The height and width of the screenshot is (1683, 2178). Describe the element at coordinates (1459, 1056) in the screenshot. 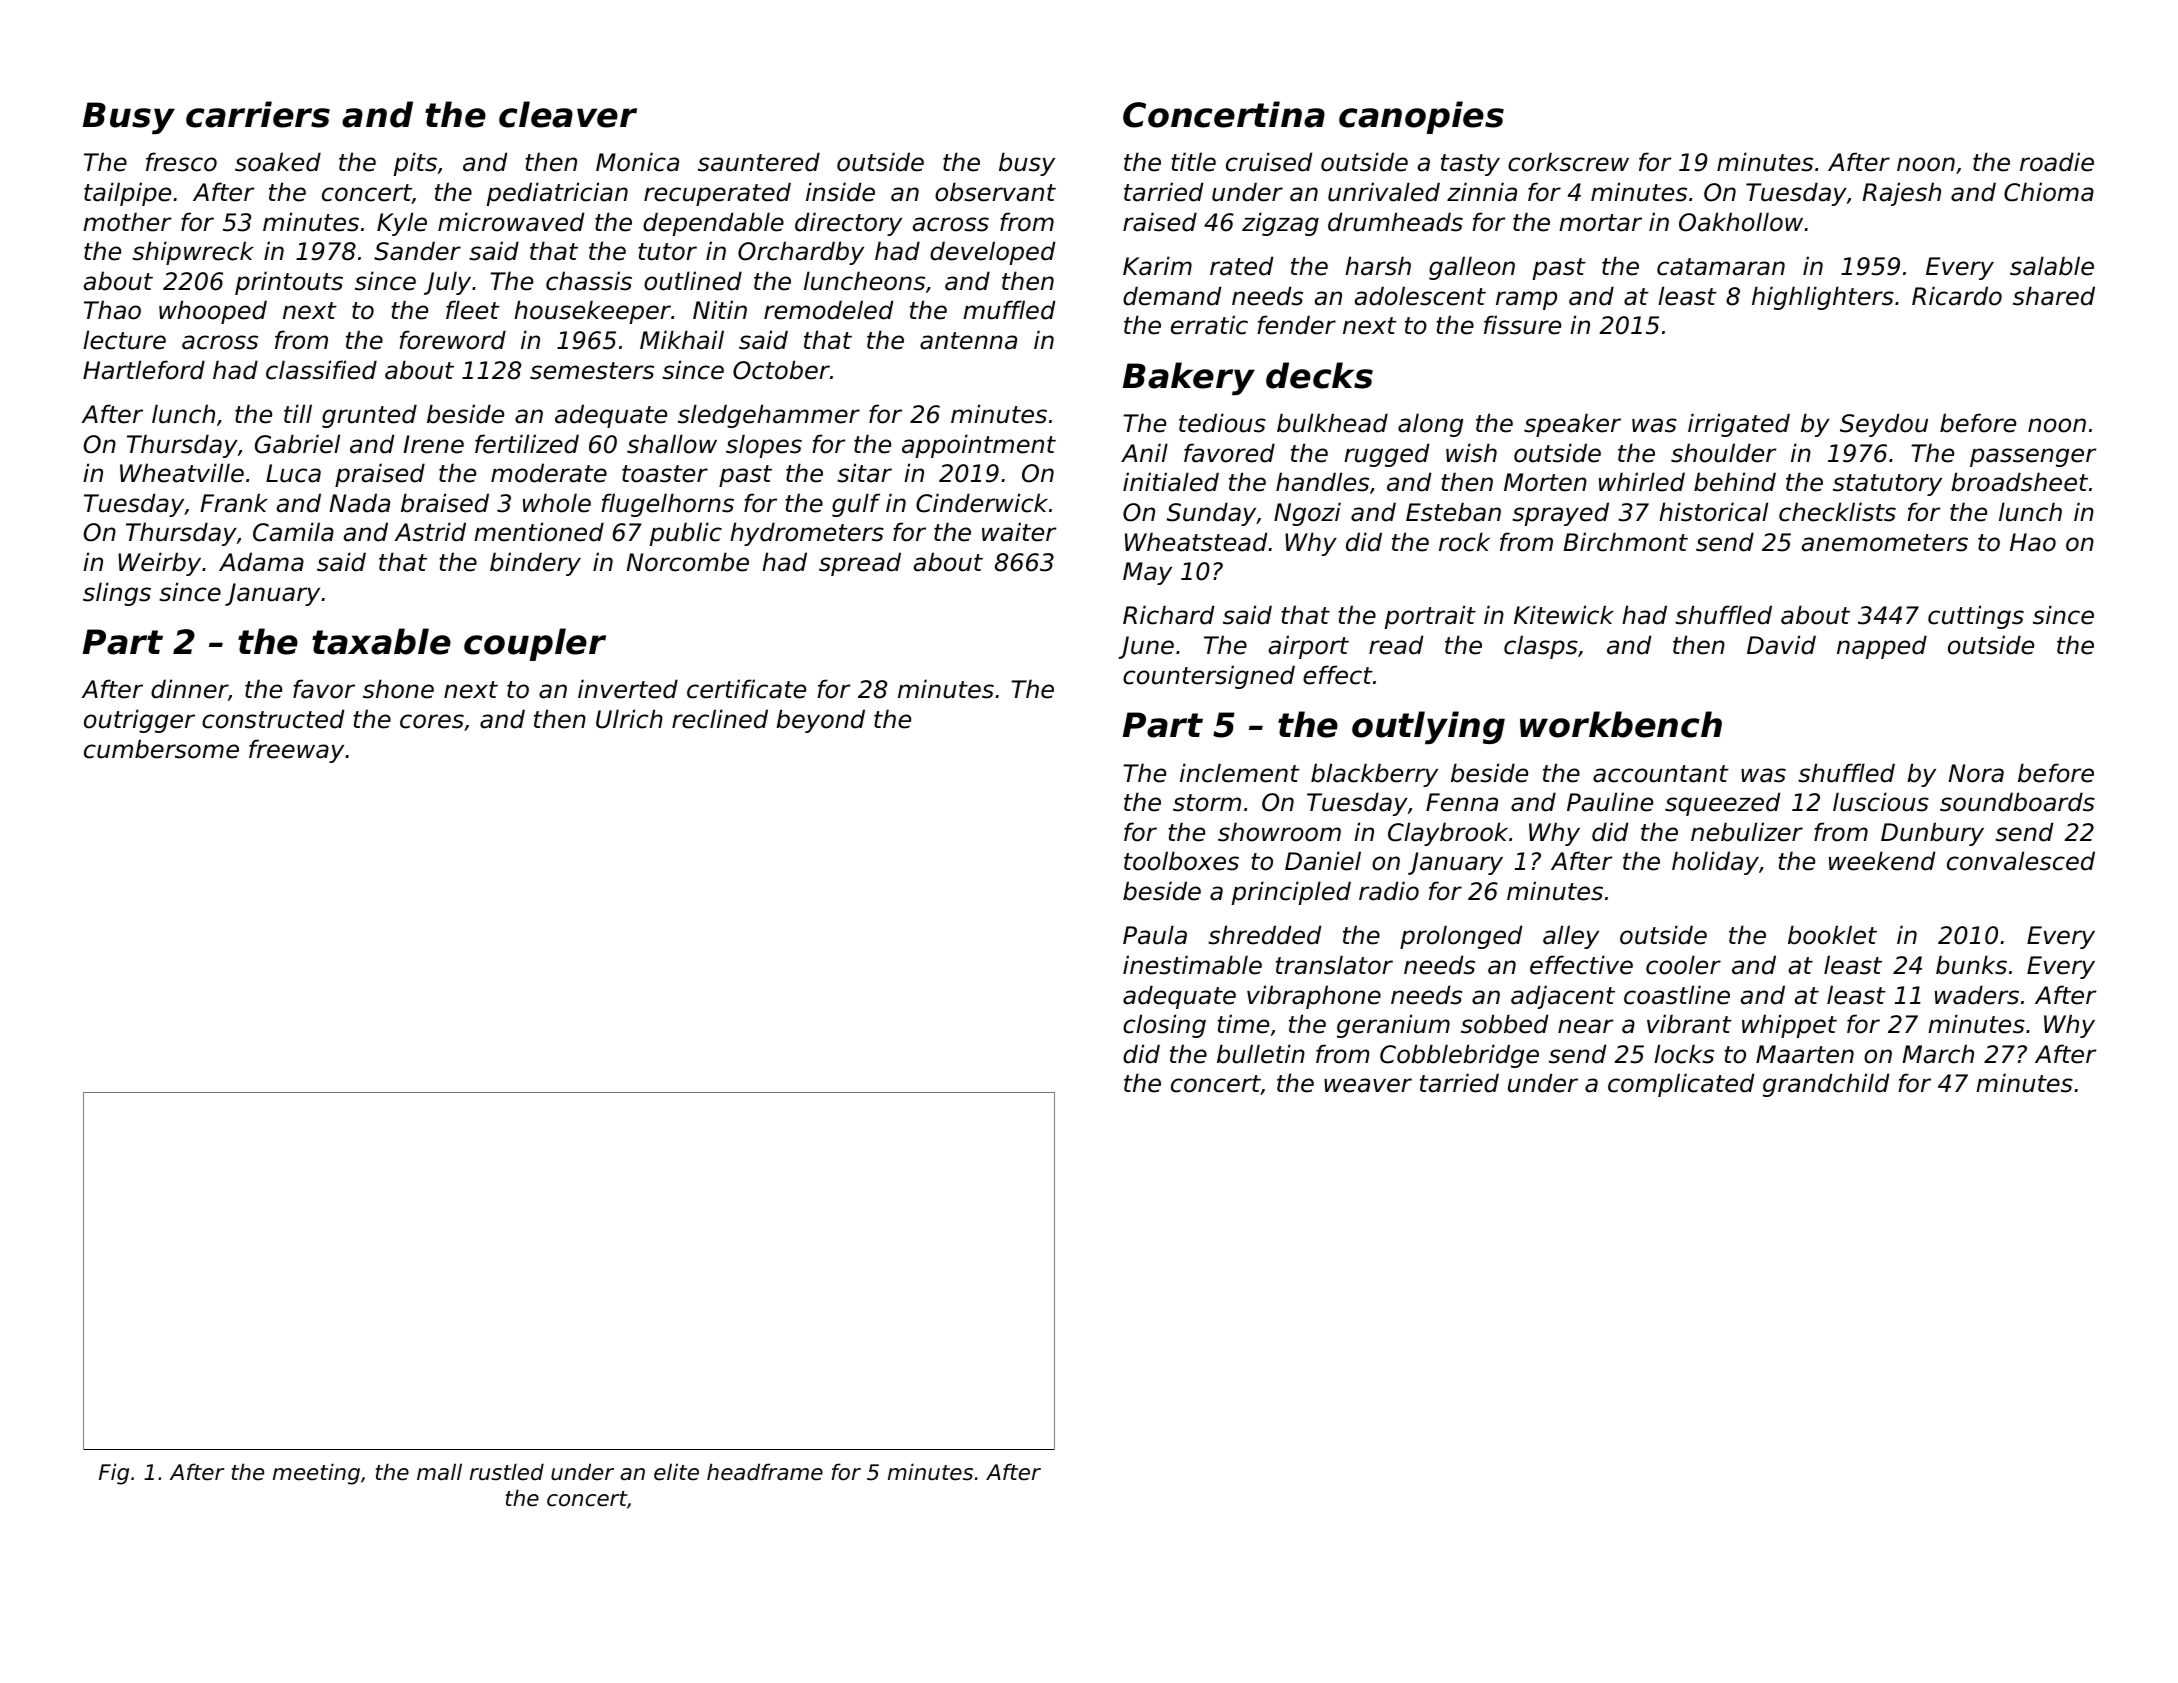

I see `Cobblebridge` at that location.
